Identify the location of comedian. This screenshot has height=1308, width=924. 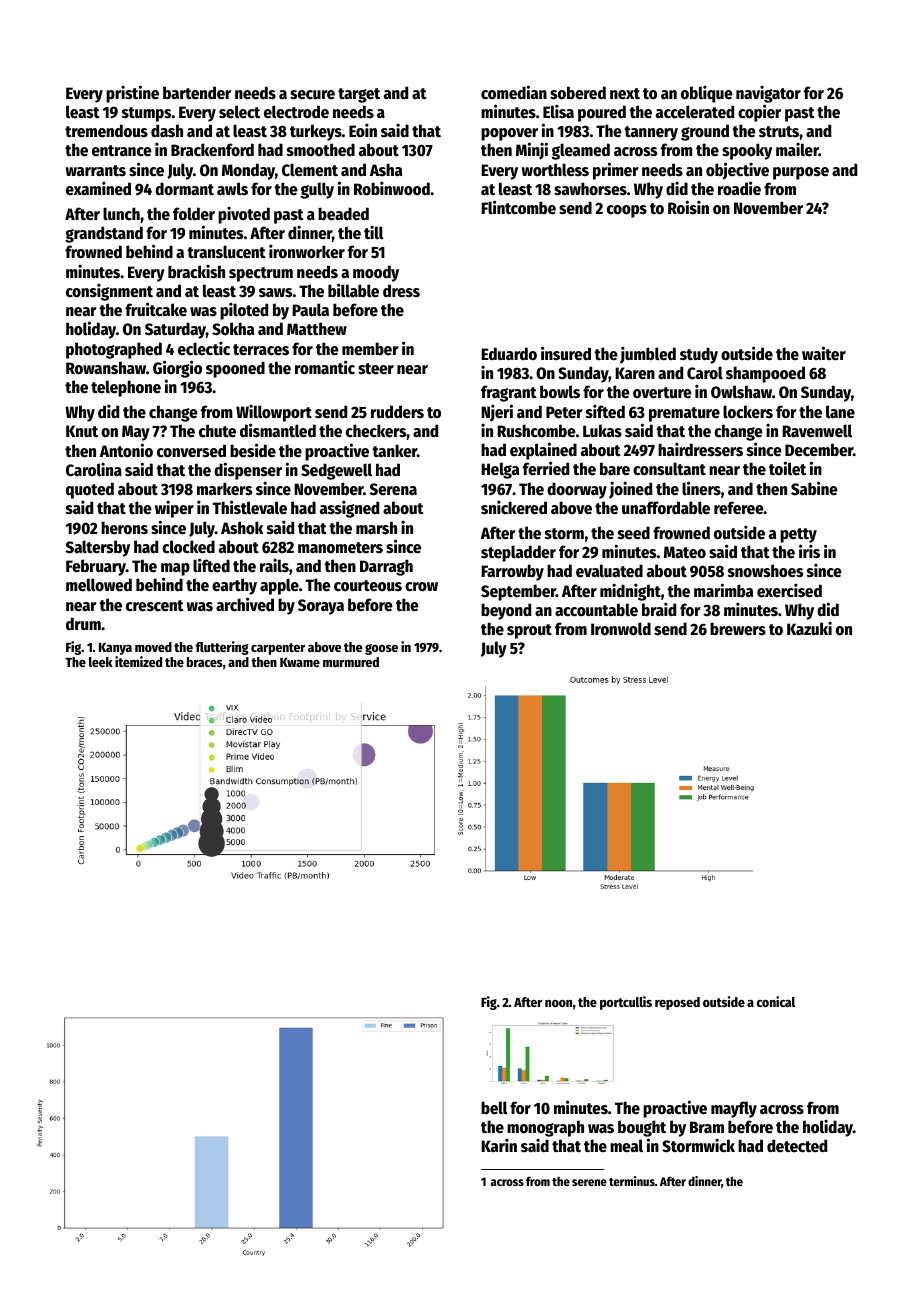
(514, 92).
